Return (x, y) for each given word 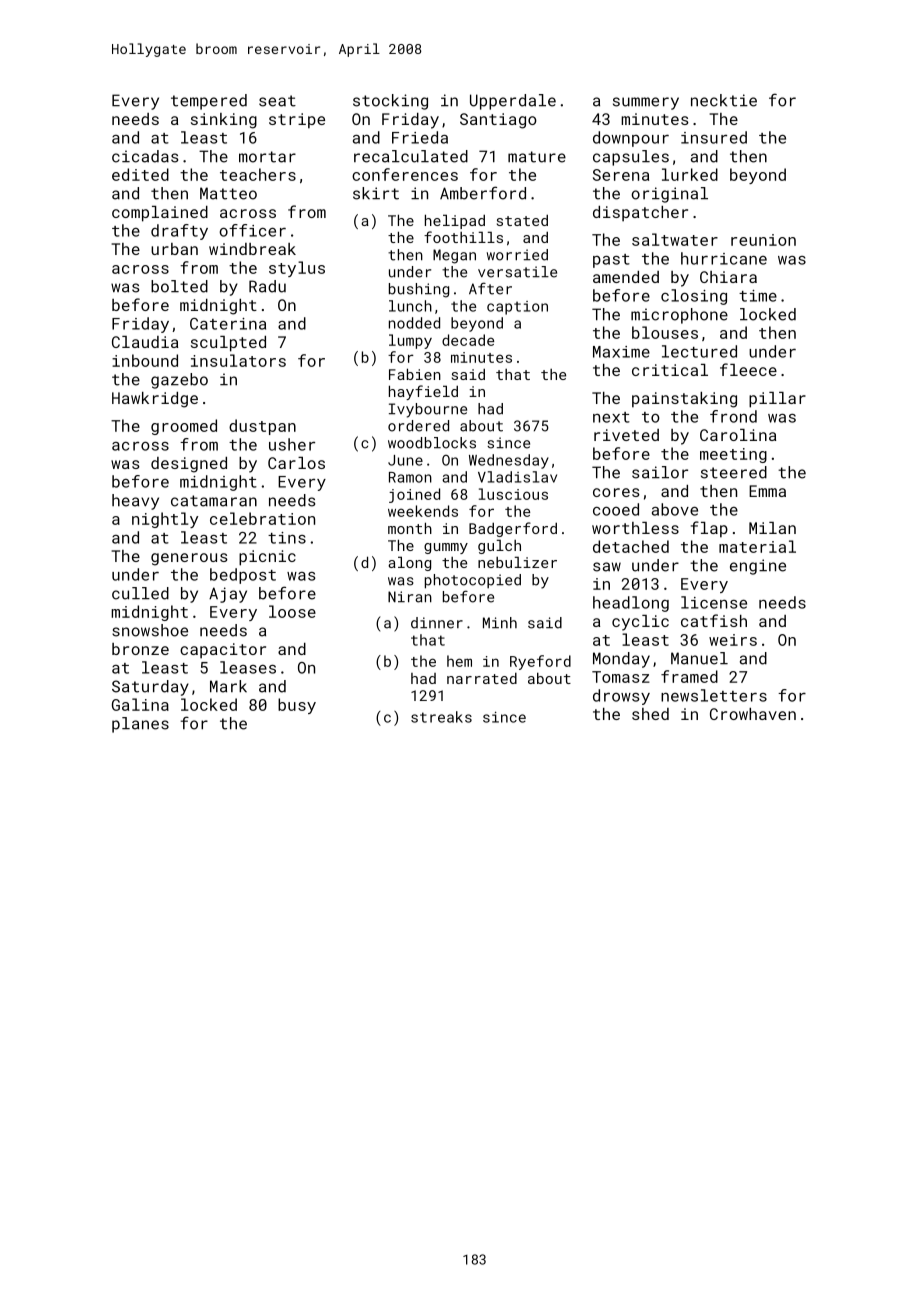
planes (140, 725)
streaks (441, 717)
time (758, 296)
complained (160, 214)
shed (650, 714)
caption (517, 308)
